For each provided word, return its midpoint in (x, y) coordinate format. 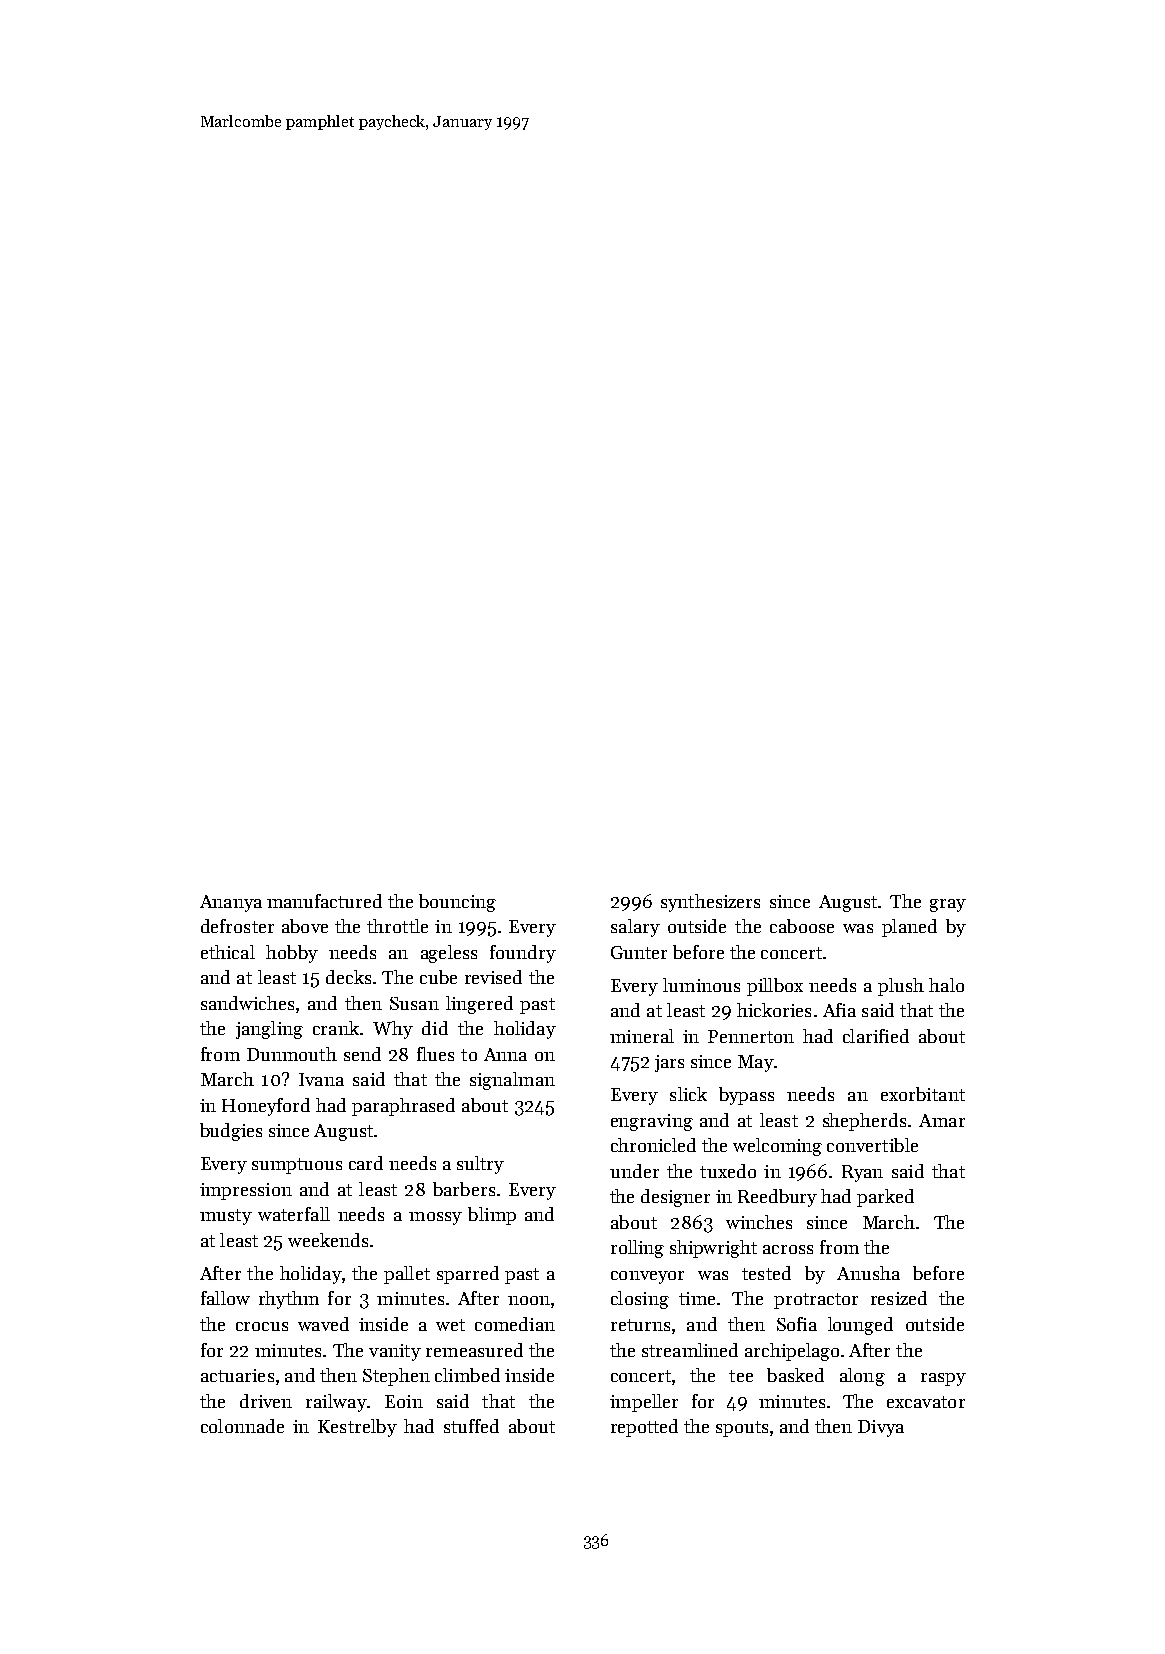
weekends (328, 1240)
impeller (644, 1403)
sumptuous (297, 1166)
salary (635, 928)
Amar (942, 1120)
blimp (492, 1216)
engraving (652, 1122)
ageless (449, 954)
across (788, 1249)
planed (909, 928)
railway (336, 1403)
